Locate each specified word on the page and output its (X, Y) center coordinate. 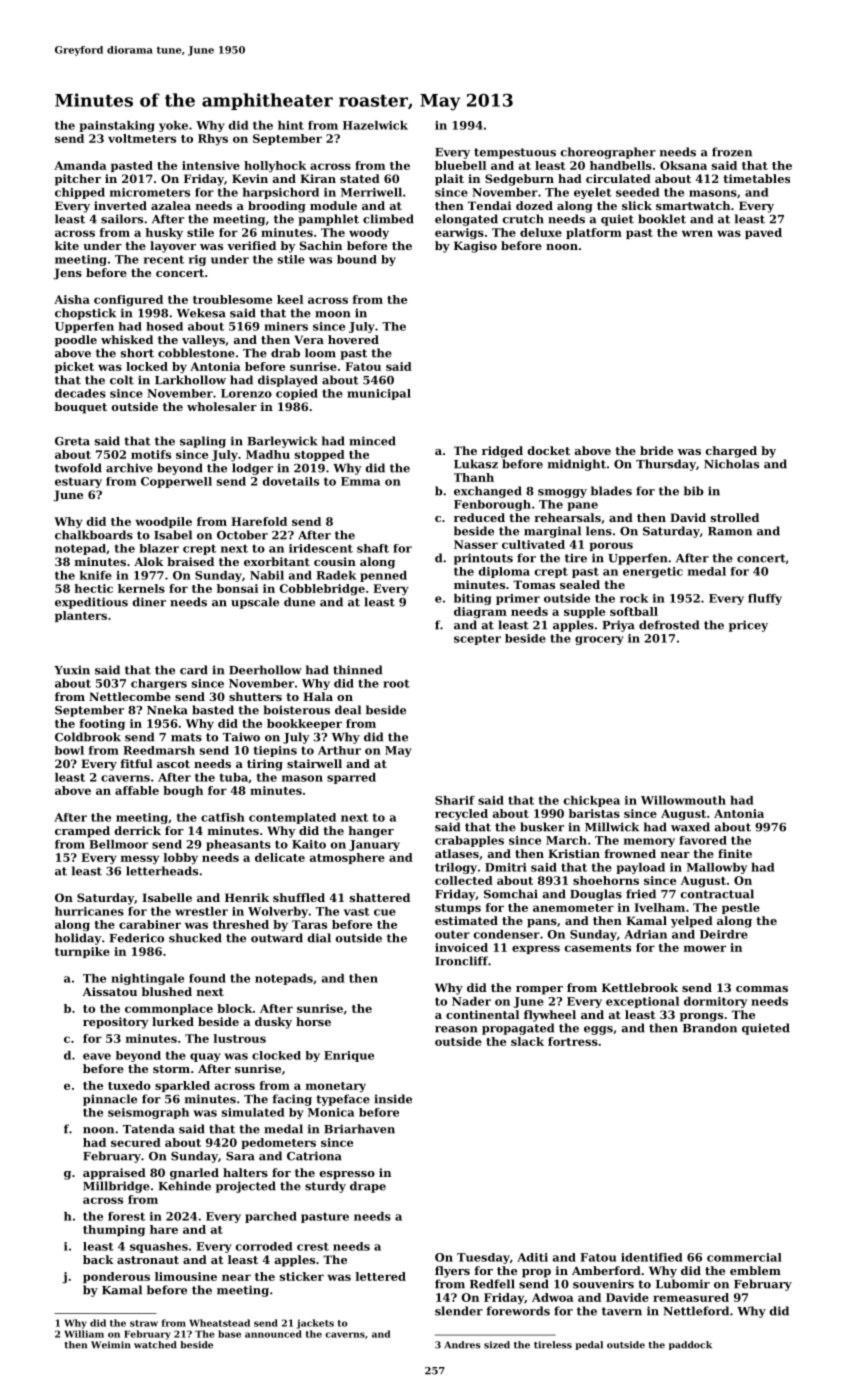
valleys (203, 341)
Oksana (683, 165)
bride (656, 450)
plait (449, 180)
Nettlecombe (130, 696)
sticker (302, 1276)
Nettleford (696, 1311)
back (98, 1259)
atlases (457, 853)
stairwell (314, 763)
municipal (379, 394)
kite (67, 245)
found (207, 978)
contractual (717, 894)
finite (735, 853)
